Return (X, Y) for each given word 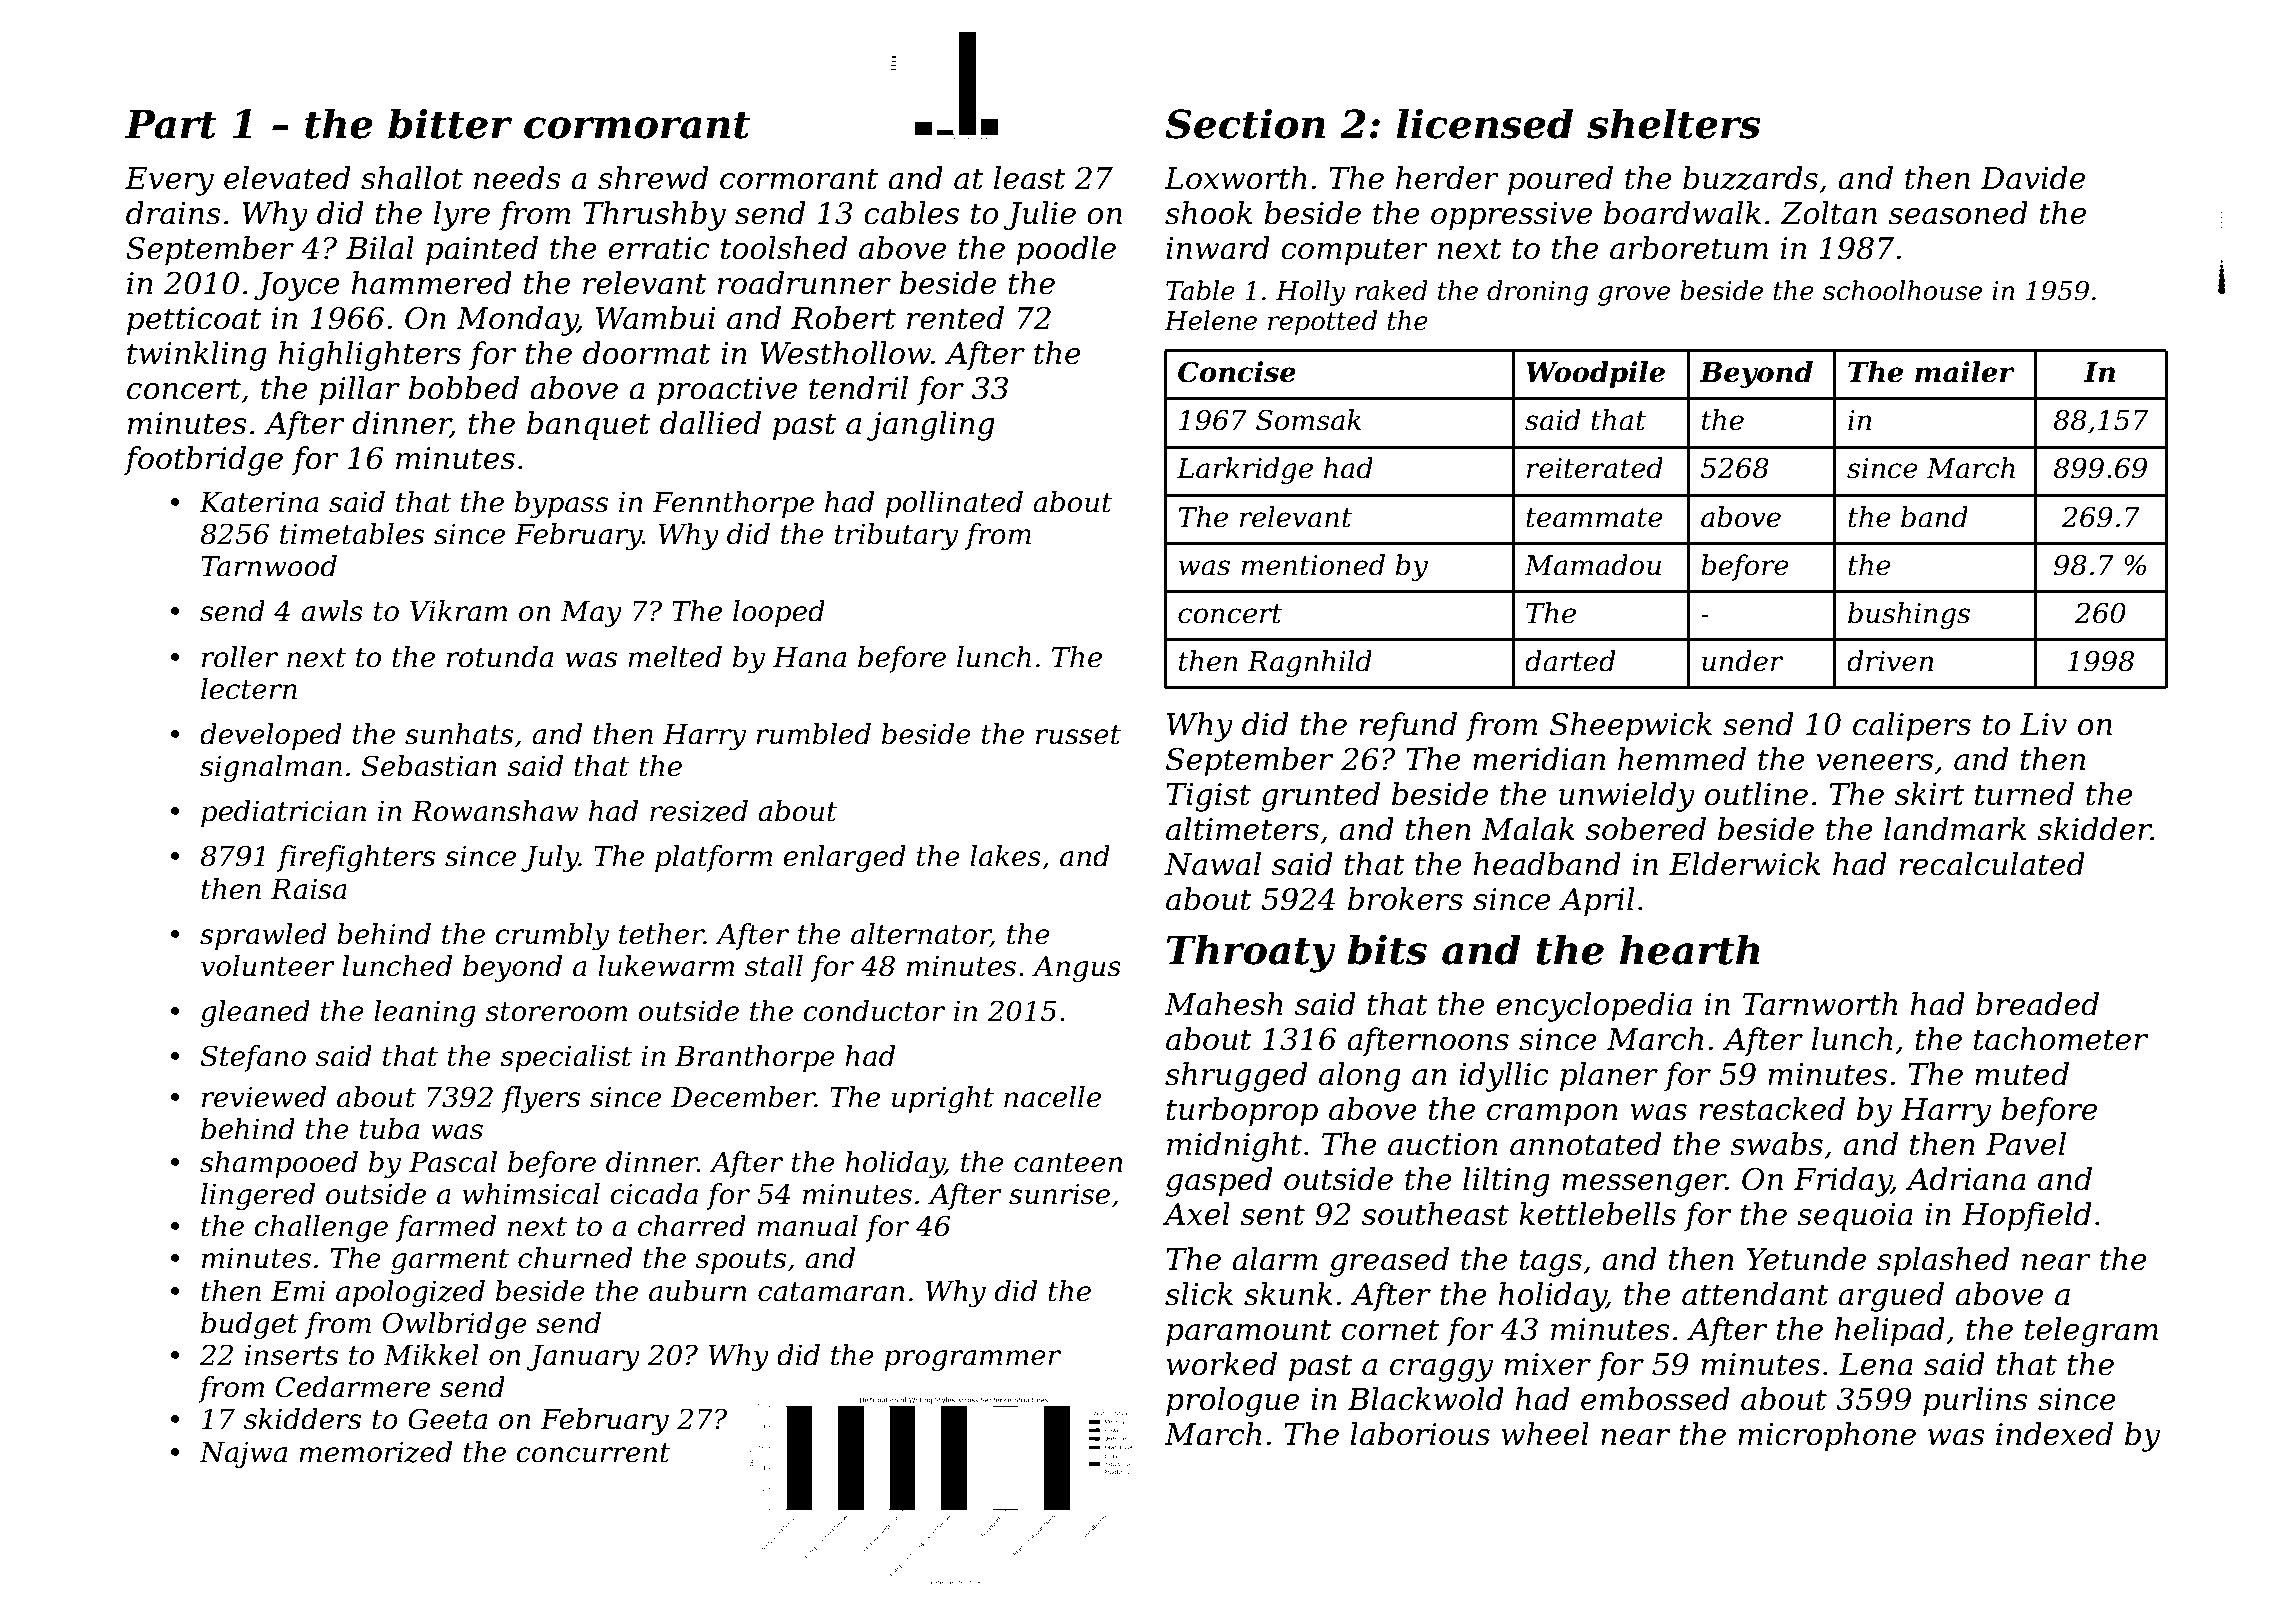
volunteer (268, 966)
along (1360, 1077)
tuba (389, 1129)
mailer (1965, 372)
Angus (1076, 969)
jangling (931, 426)
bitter (450, 123)
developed (271, 736)
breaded (2037, 1004)
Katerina (259, 502)
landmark (1955, 829)
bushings (1909, 615)
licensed (1484, 123)
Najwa (243, 1455)
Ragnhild (1309, 663)
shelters (1673, 123)
